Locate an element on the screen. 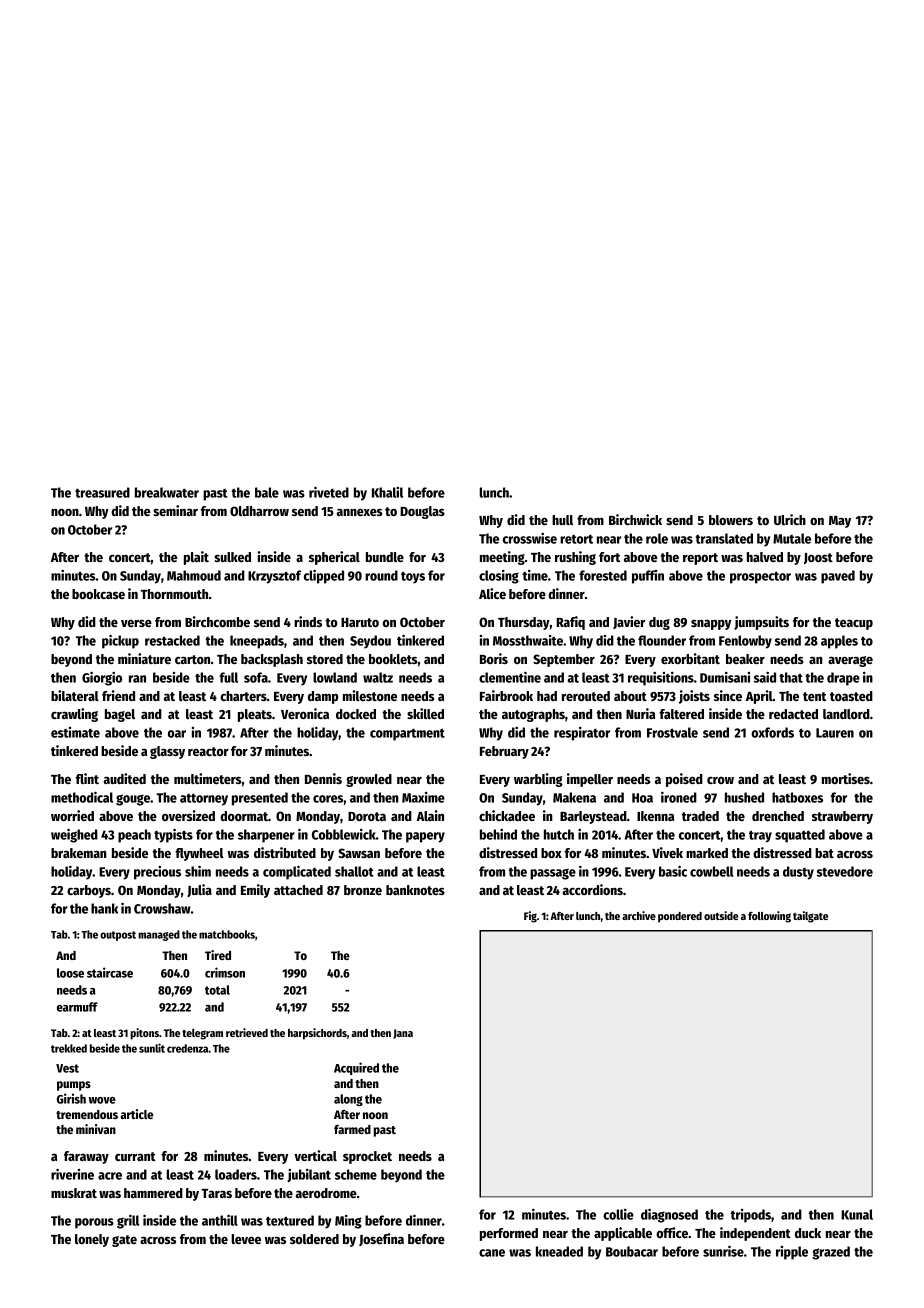 This screenshot has width=924, height=1308. grazed is located at coordinates (831, 1253).
